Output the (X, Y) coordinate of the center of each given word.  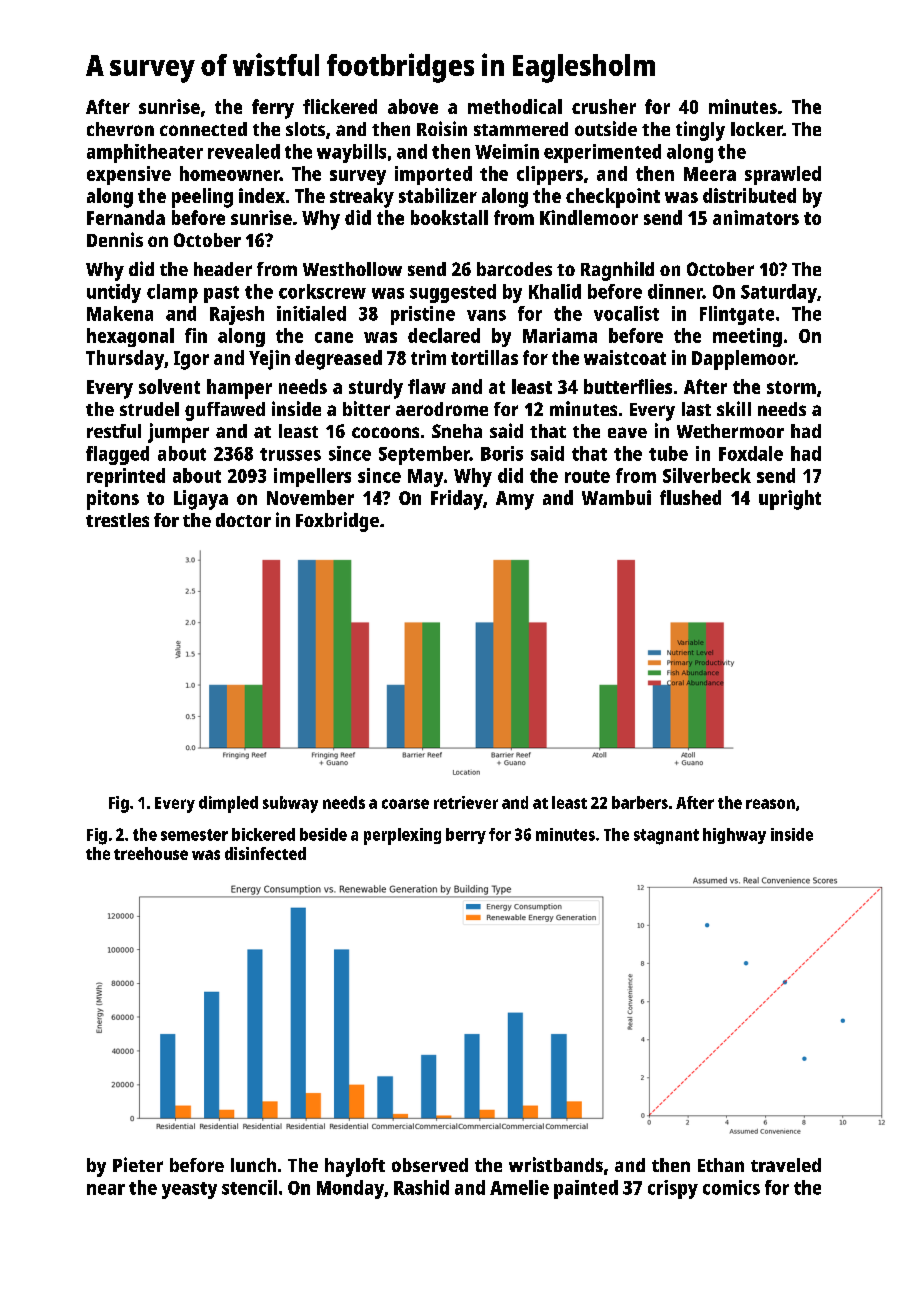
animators (756, 217)
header (223, 269)
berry (466, 836)
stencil (249, 1187)
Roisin (442, 128)
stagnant (666, 837)
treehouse (151, 853)
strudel (149, 409)
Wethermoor (730, 431)
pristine (423, 315)
